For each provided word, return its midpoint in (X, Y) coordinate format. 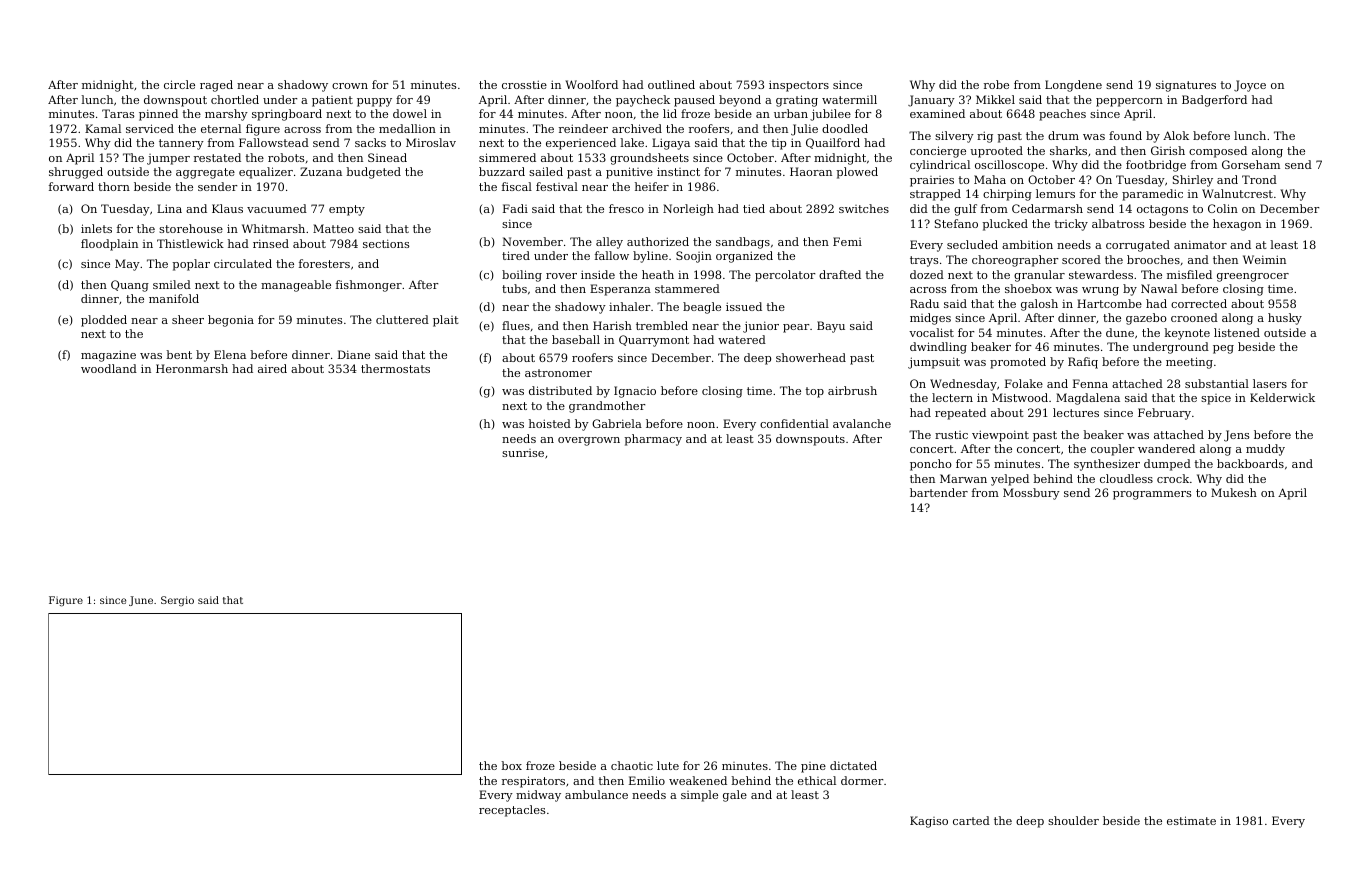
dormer (862, 780)
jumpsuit (934, 363)
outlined (671, 84)
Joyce (1250, 86)
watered (742, 339)
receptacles (512, 811)
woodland (109, 368)
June (141, 601)
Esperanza (620, 290)
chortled (235, 99)
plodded (104, 321)
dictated (853, 765)
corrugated (1138, 246)
